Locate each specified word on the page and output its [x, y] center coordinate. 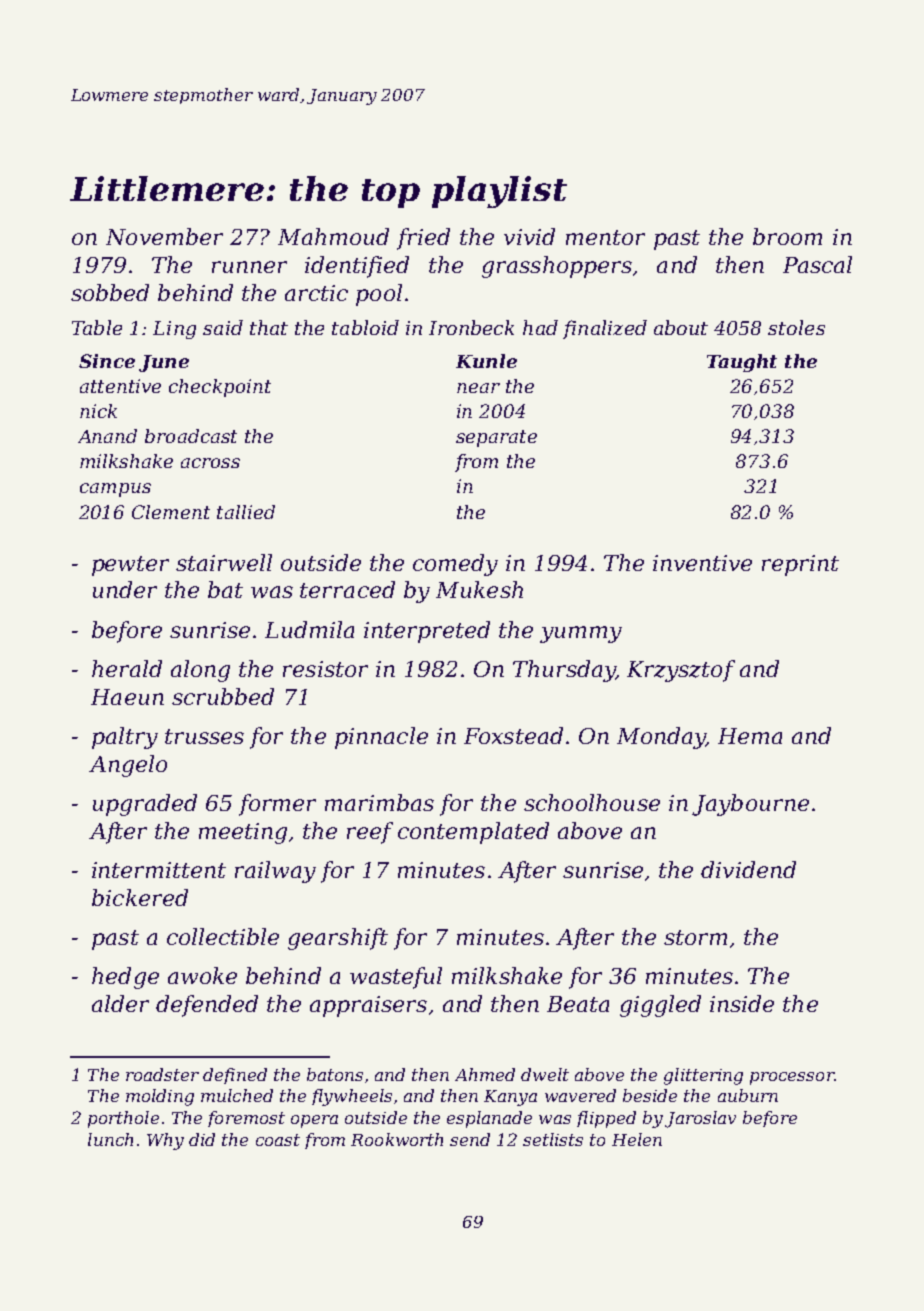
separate [496, 438]
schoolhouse [592, 802]
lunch [110, 1139]
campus [115, 490]
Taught [742, 363]
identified [357, 267]
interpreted [427, 632]
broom [787, 236]
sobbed [110, 292]
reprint [800, 565]
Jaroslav [700, 1119]
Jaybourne [750, 805]
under [125, 589]
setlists [553, 1139]
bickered [140, 897]
